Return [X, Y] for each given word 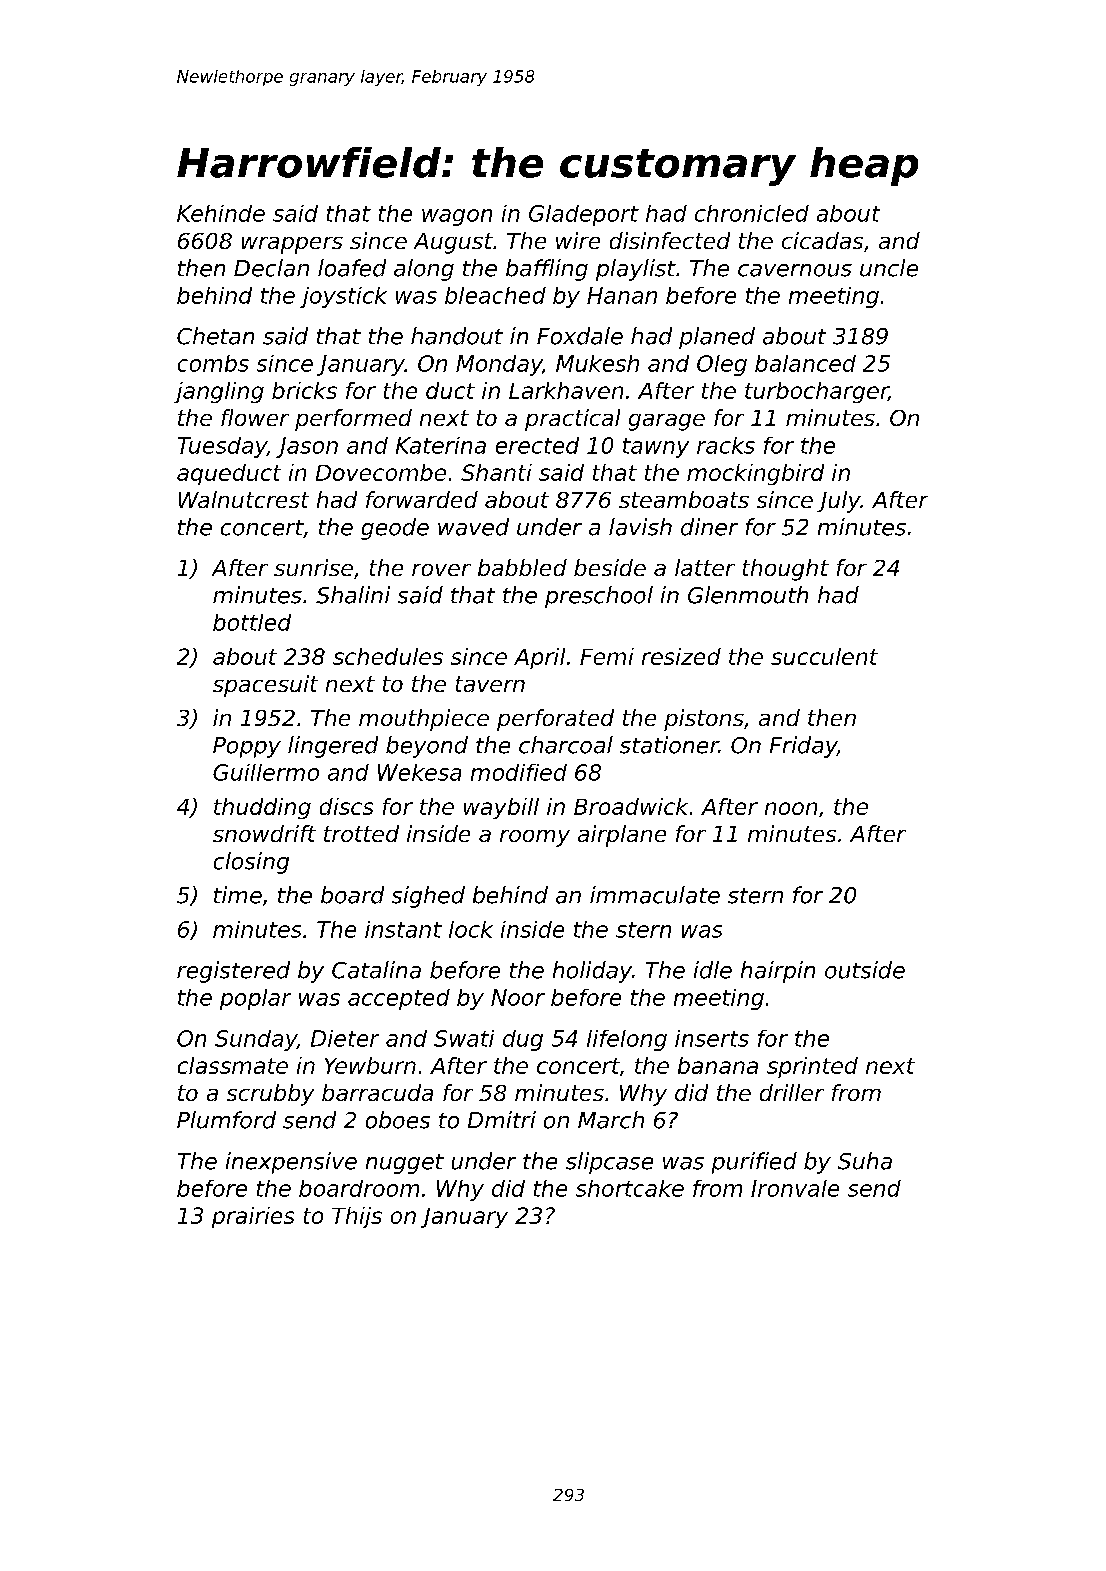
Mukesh [597, 363]
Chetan [215, 336]
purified [754, 1163]
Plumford [226, 1120]
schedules [388, 656]
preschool [599, 597]
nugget [405, 1164]
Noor [518, 997]
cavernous [795, 270]
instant [403, 929]
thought [786, 570]
